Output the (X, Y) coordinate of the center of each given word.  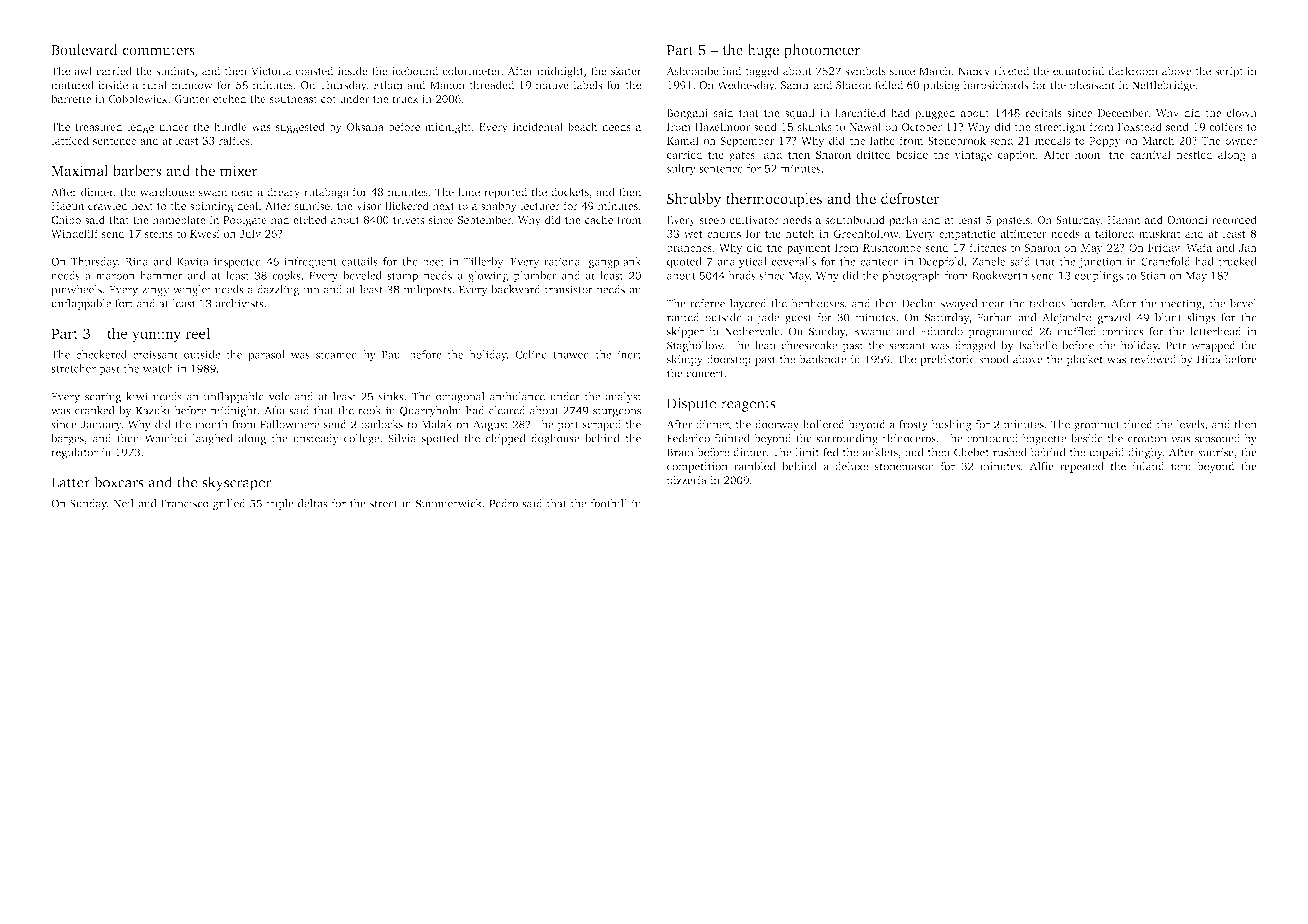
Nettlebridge (1163, 86)
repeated (1082, 467)
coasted (315, 70)
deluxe (851, 466)
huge (763, 51)
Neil (123, 503)
